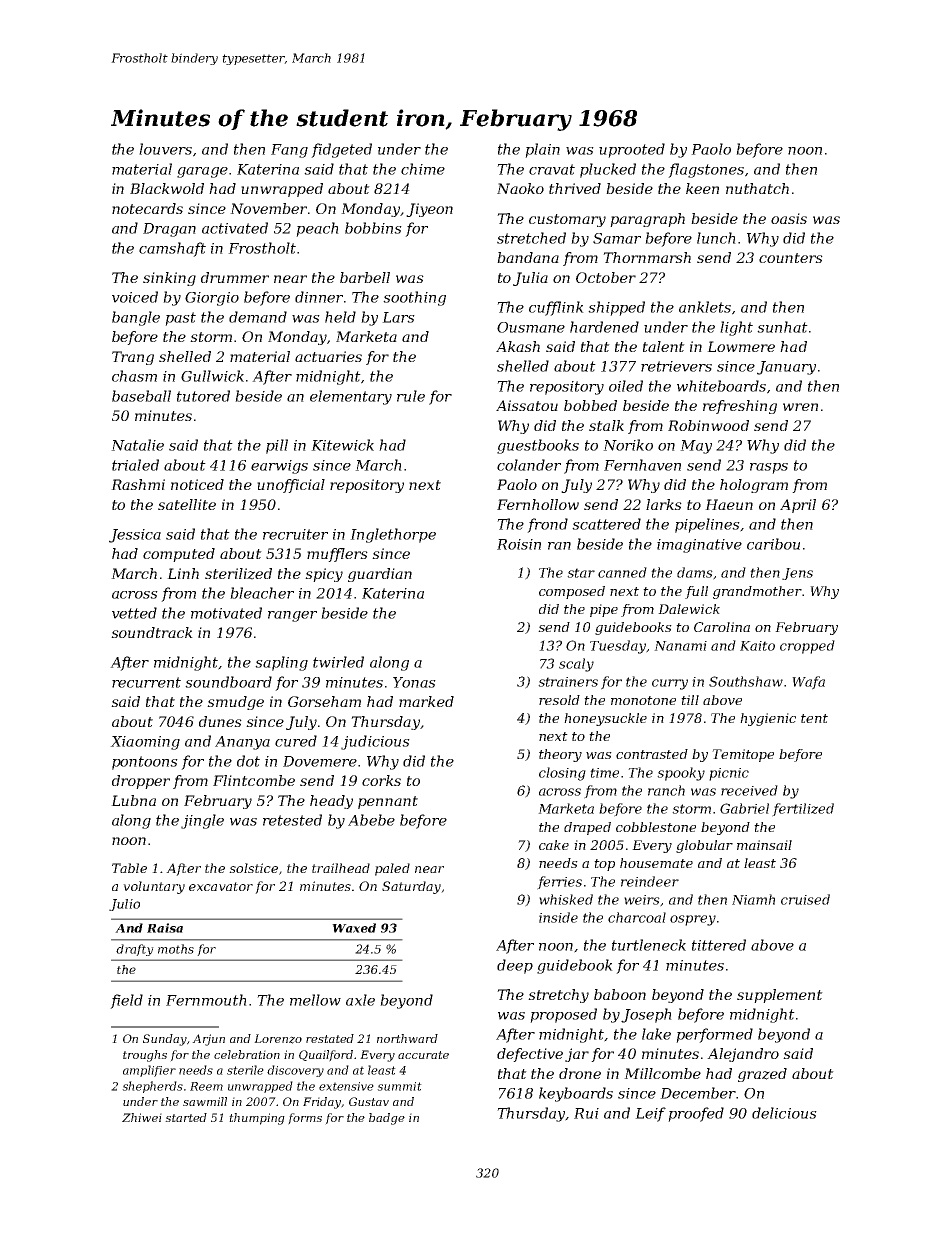 This screenshot has height=1233, width=952. Describe the element at coordinates (142, 1117) in the screenshot. I see `Zhiwei` at that location.
